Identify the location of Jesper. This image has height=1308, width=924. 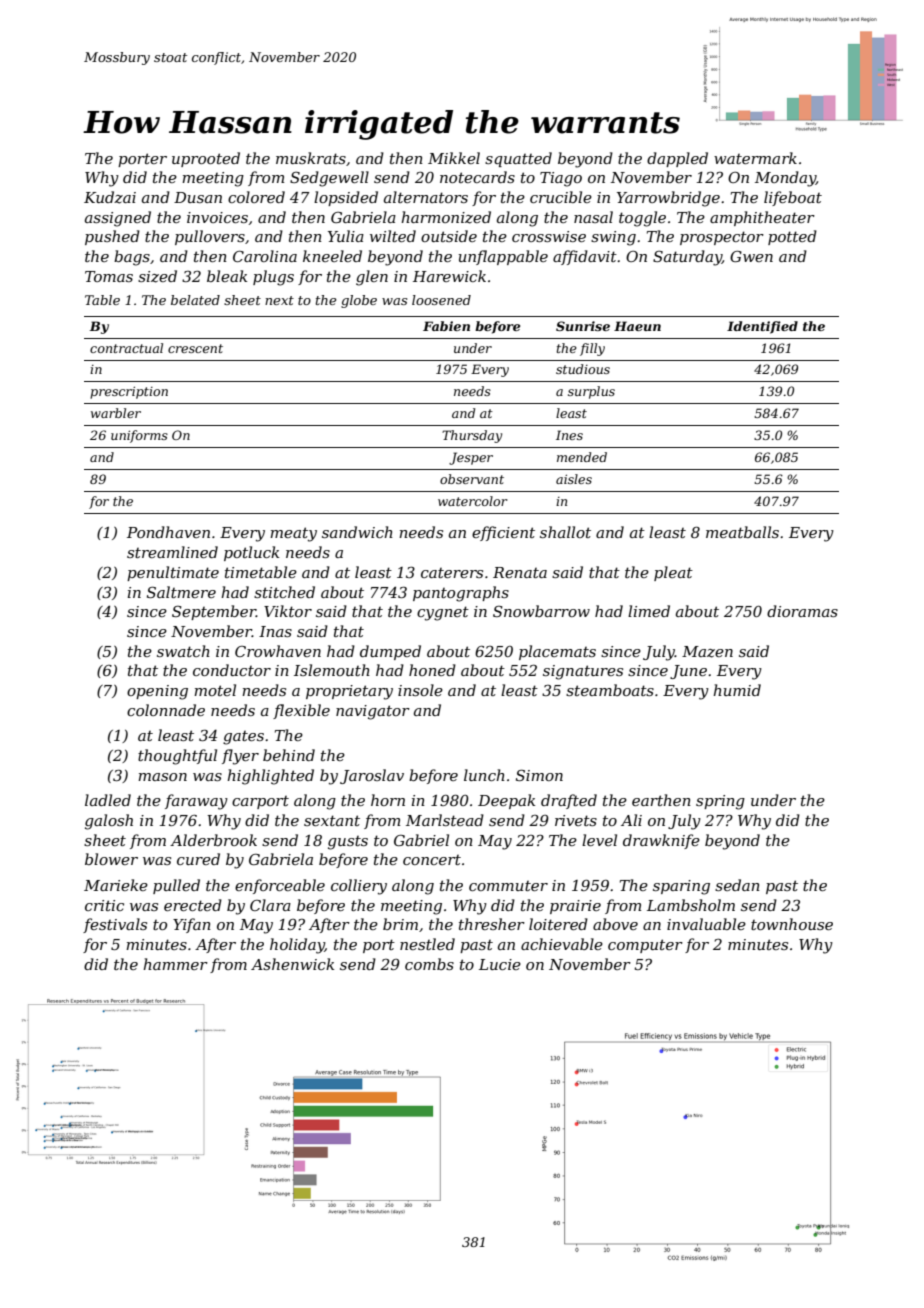
(471, 458).
